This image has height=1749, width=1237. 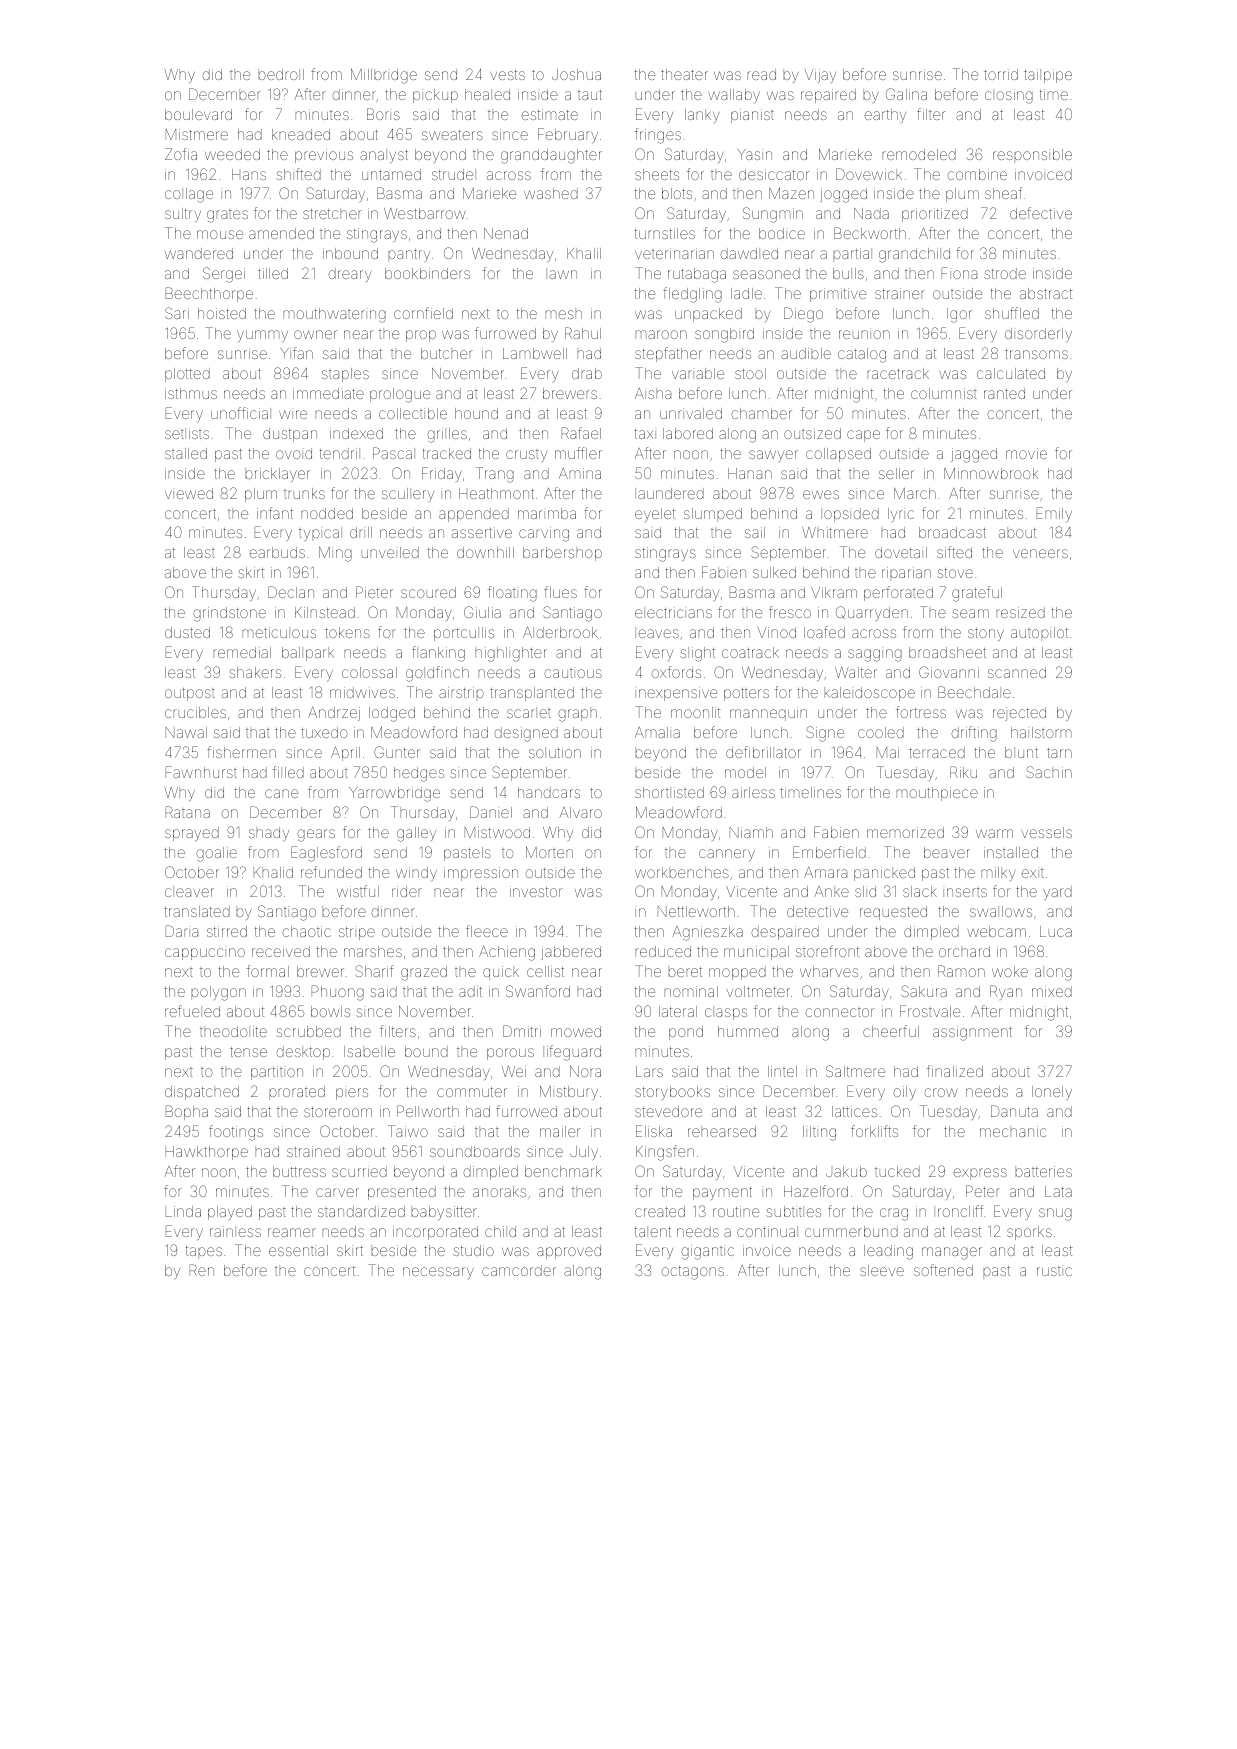 What do you see at coordinates (202, 1270) in the image?
I see `Ren` at bounding box center [202, 1270].
